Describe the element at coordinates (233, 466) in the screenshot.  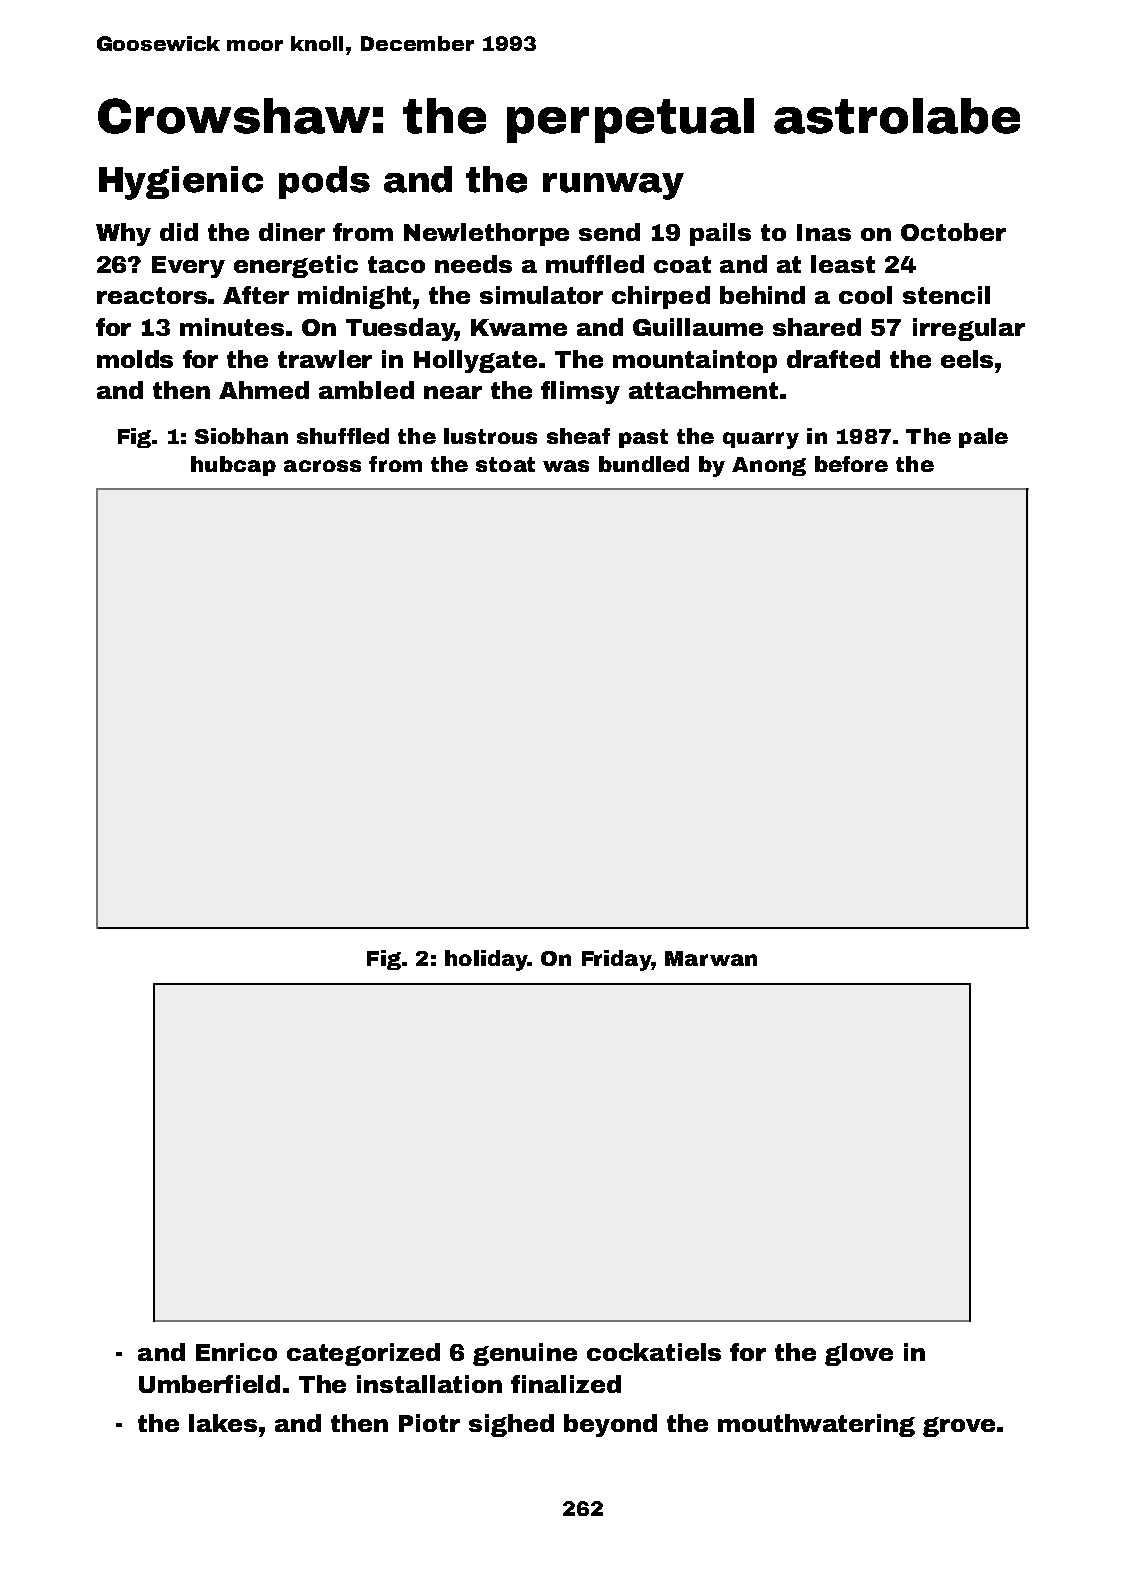
I see `hubcap` at that location.
